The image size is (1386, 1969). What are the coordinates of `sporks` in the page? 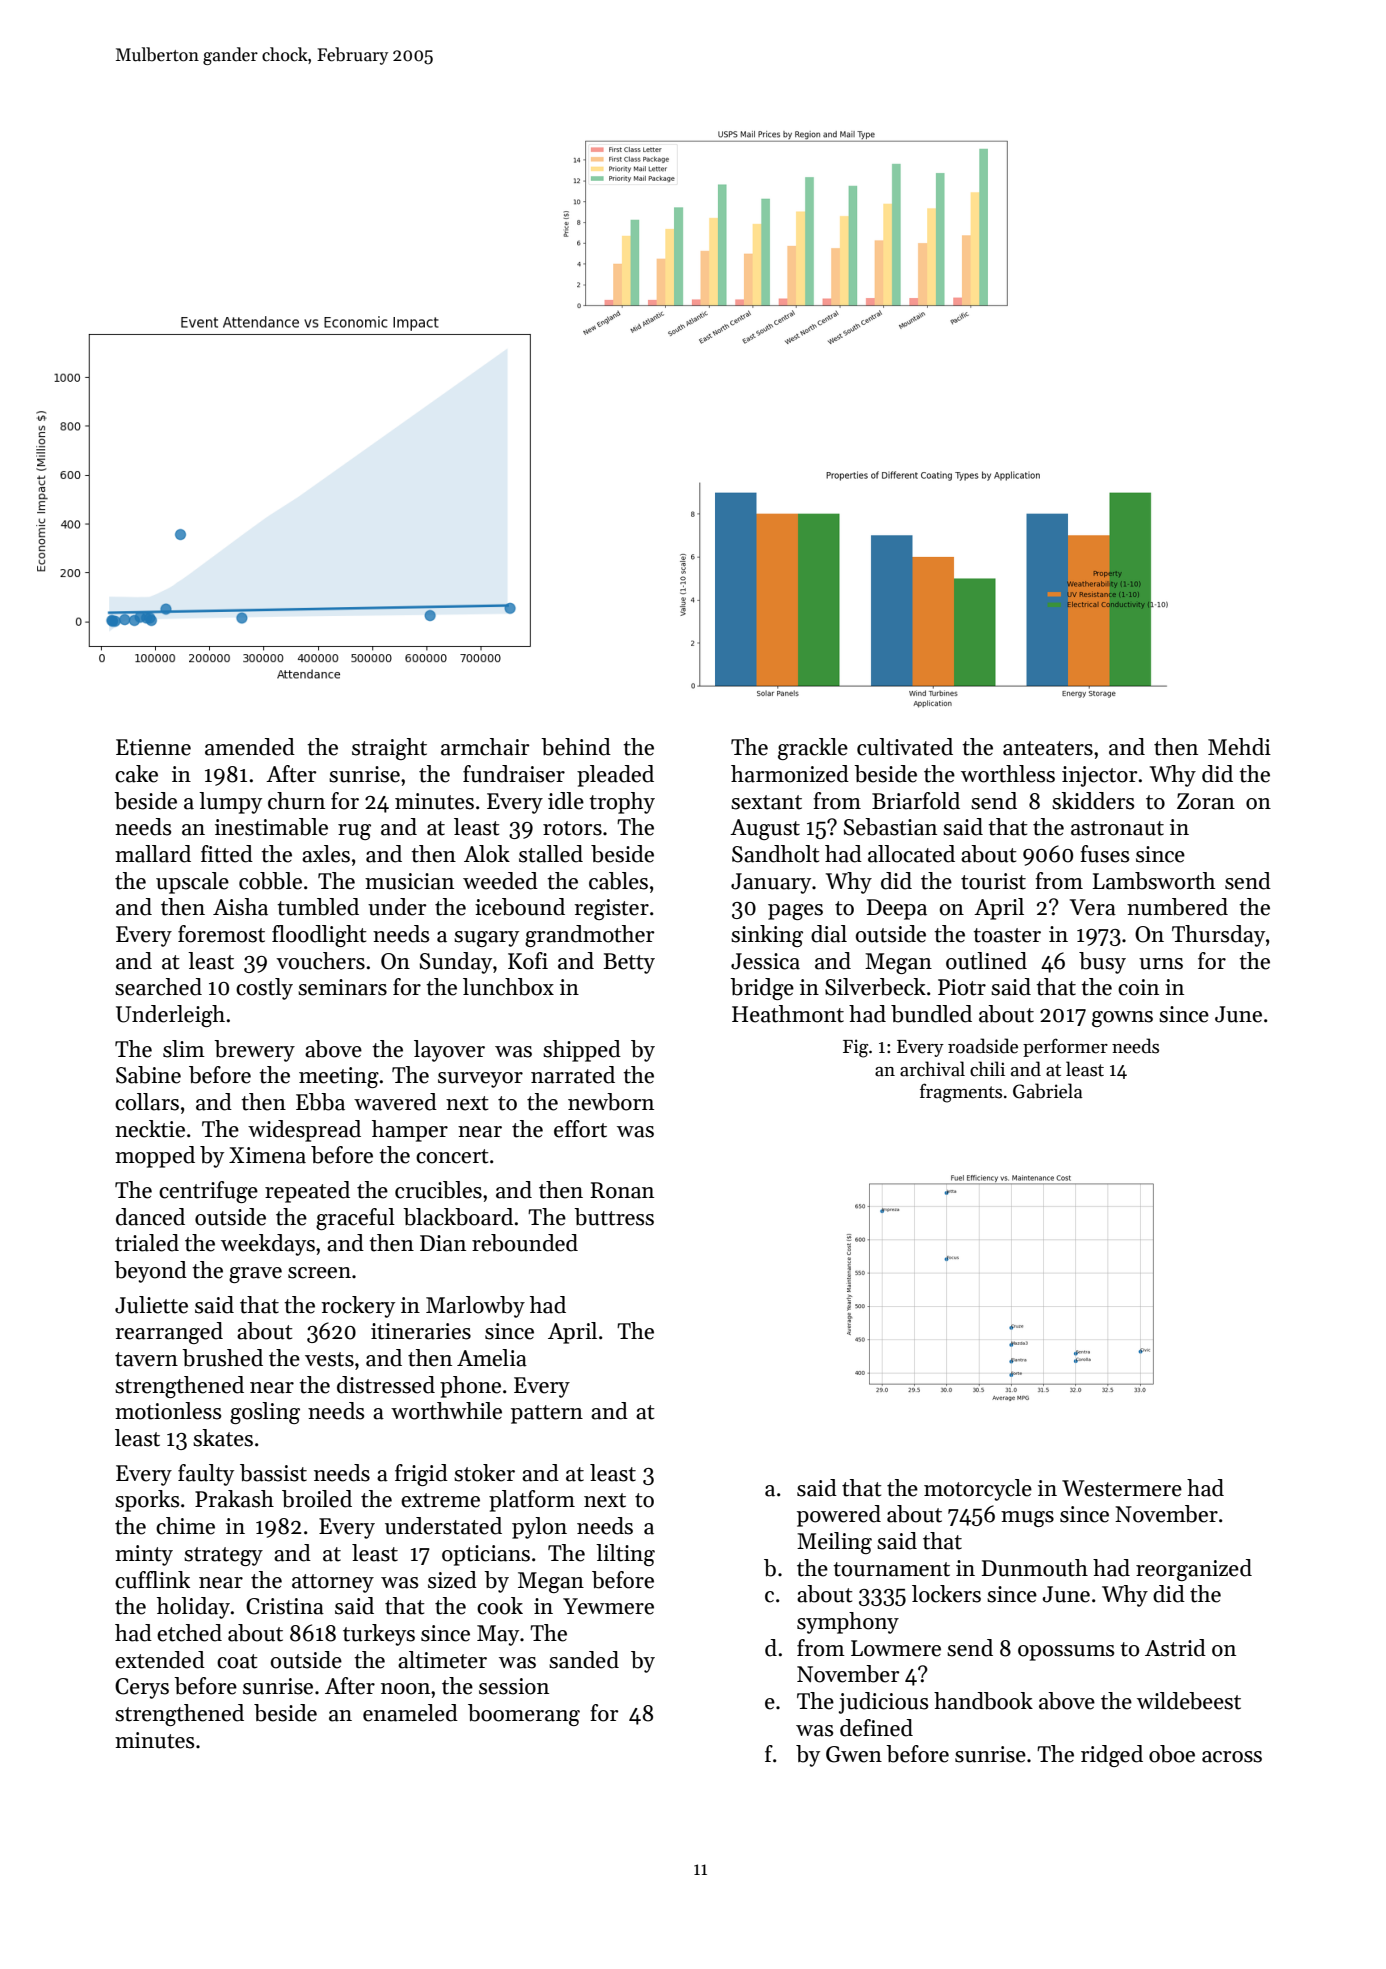 It's located at (147, 1501).
